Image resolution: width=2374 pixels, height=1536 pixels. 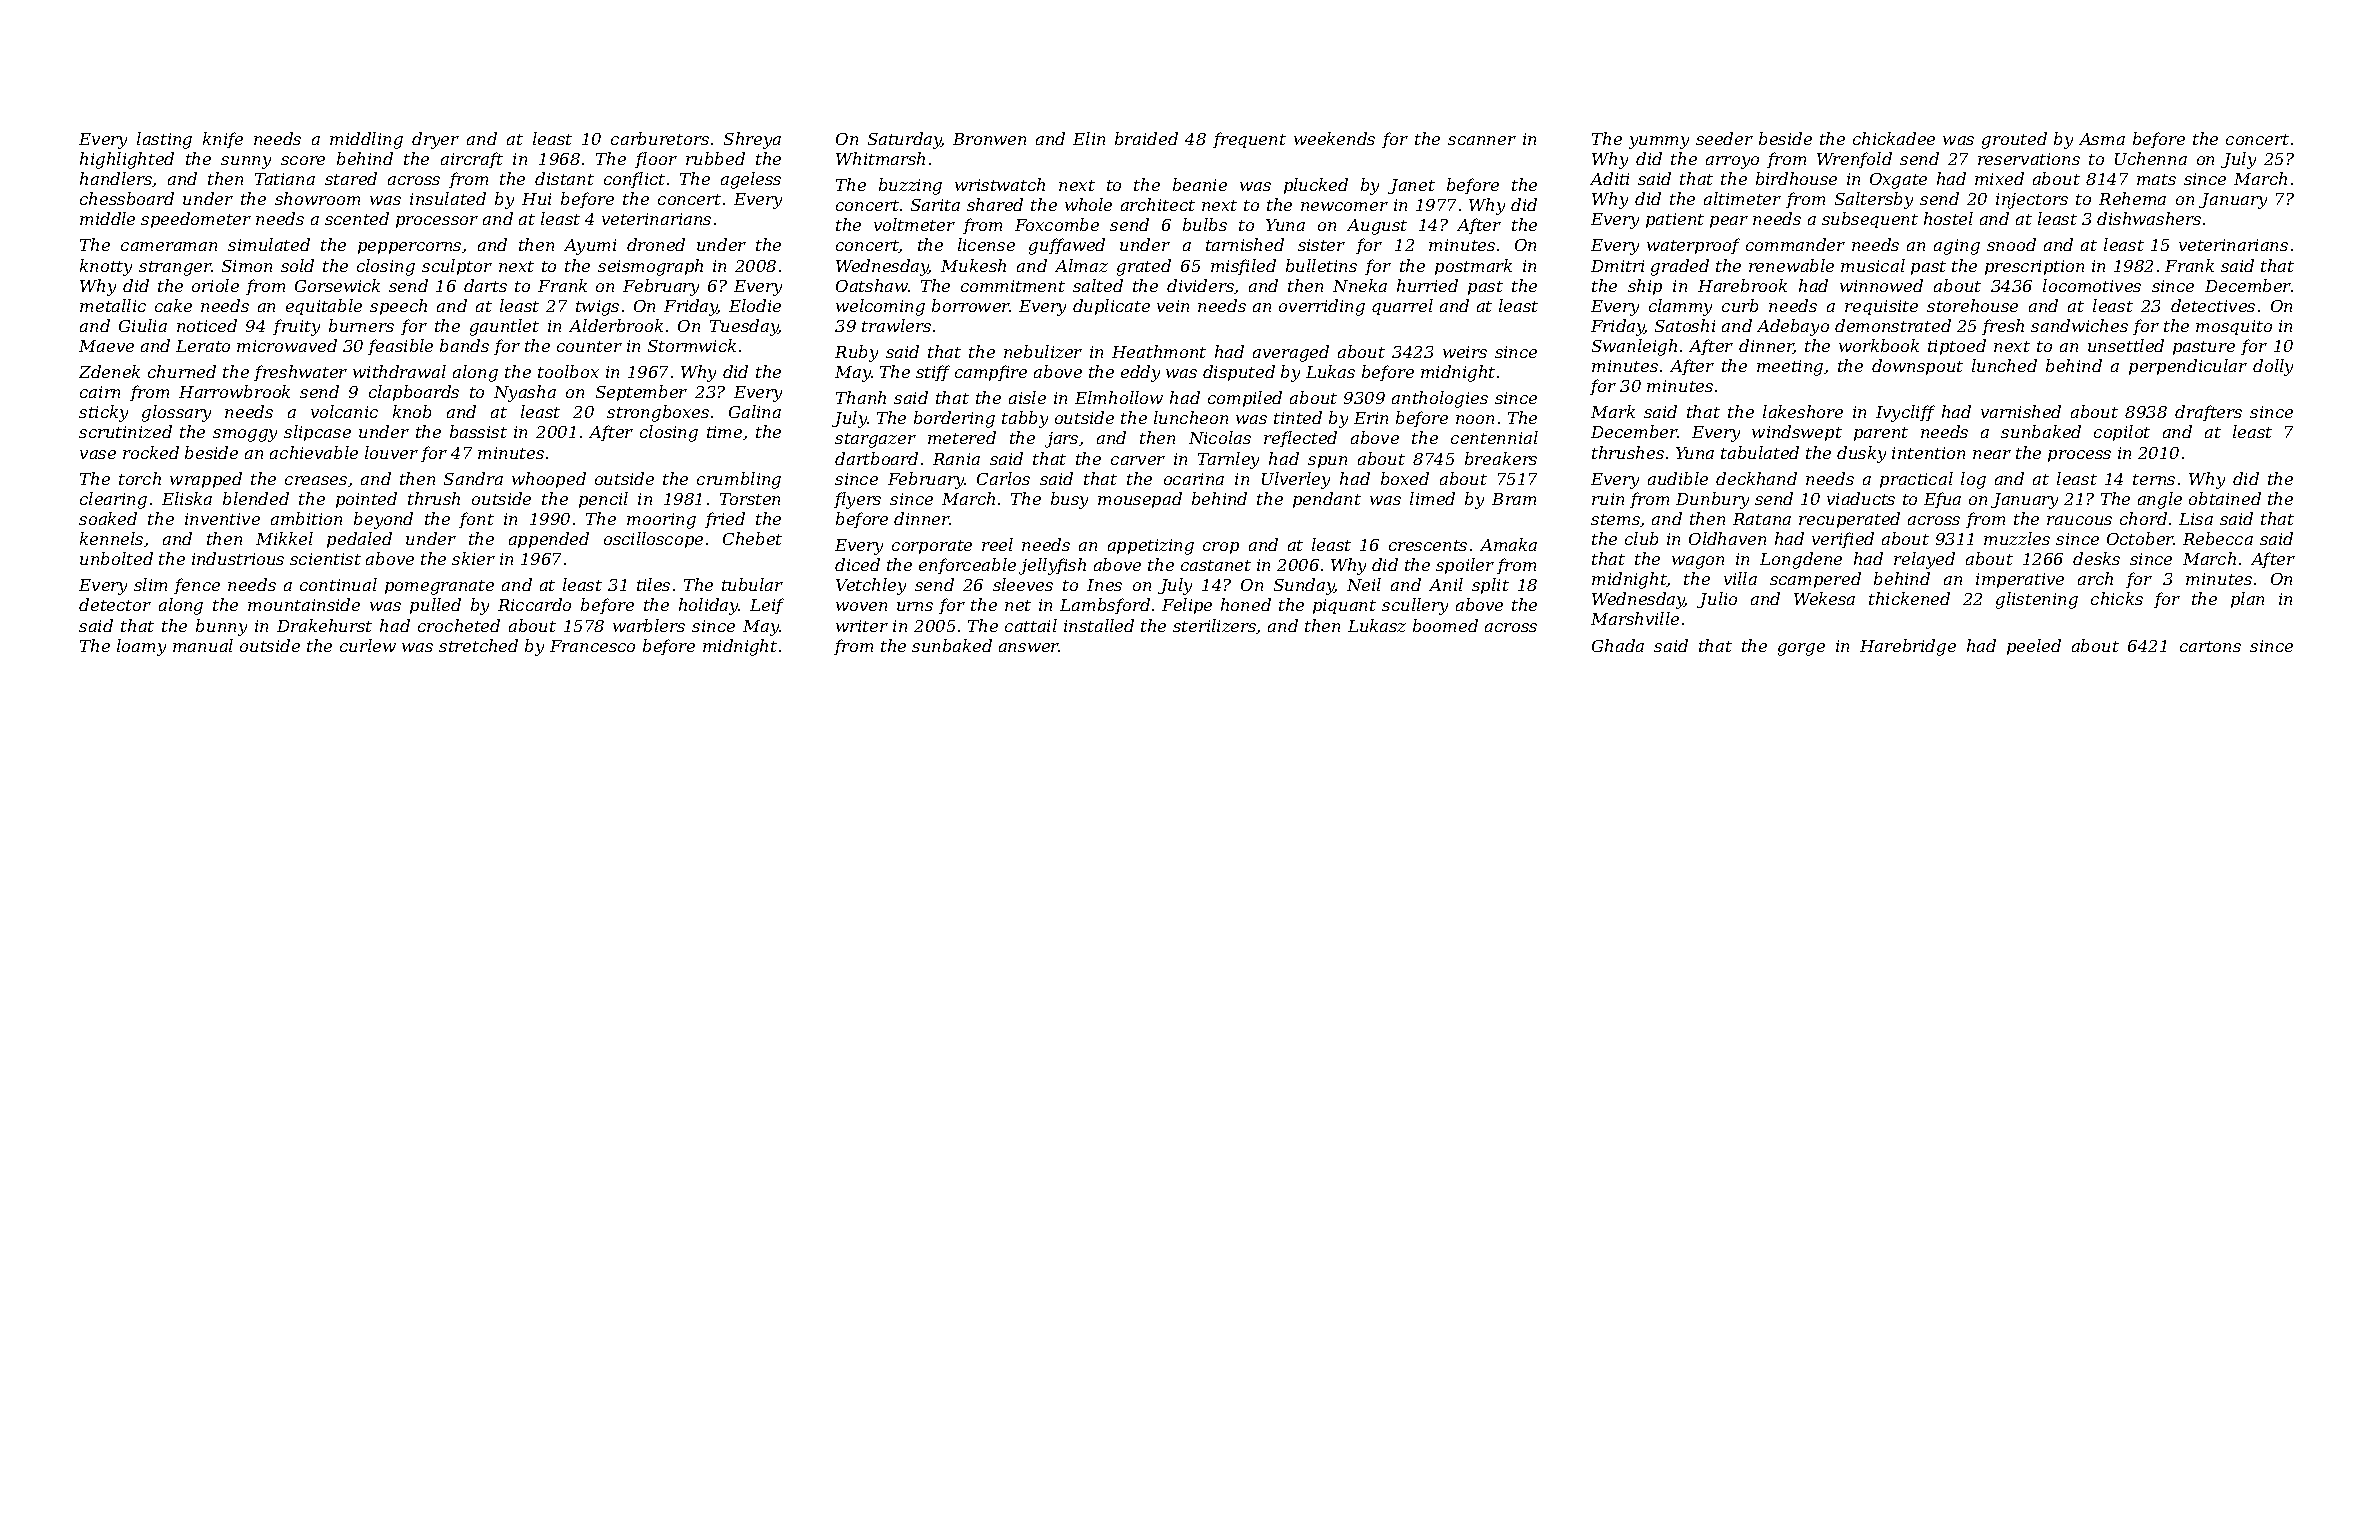 What do you see at coordinates (1617, 266) in the image?
I see `Dmitri` at bounding box center [1617, 266].
